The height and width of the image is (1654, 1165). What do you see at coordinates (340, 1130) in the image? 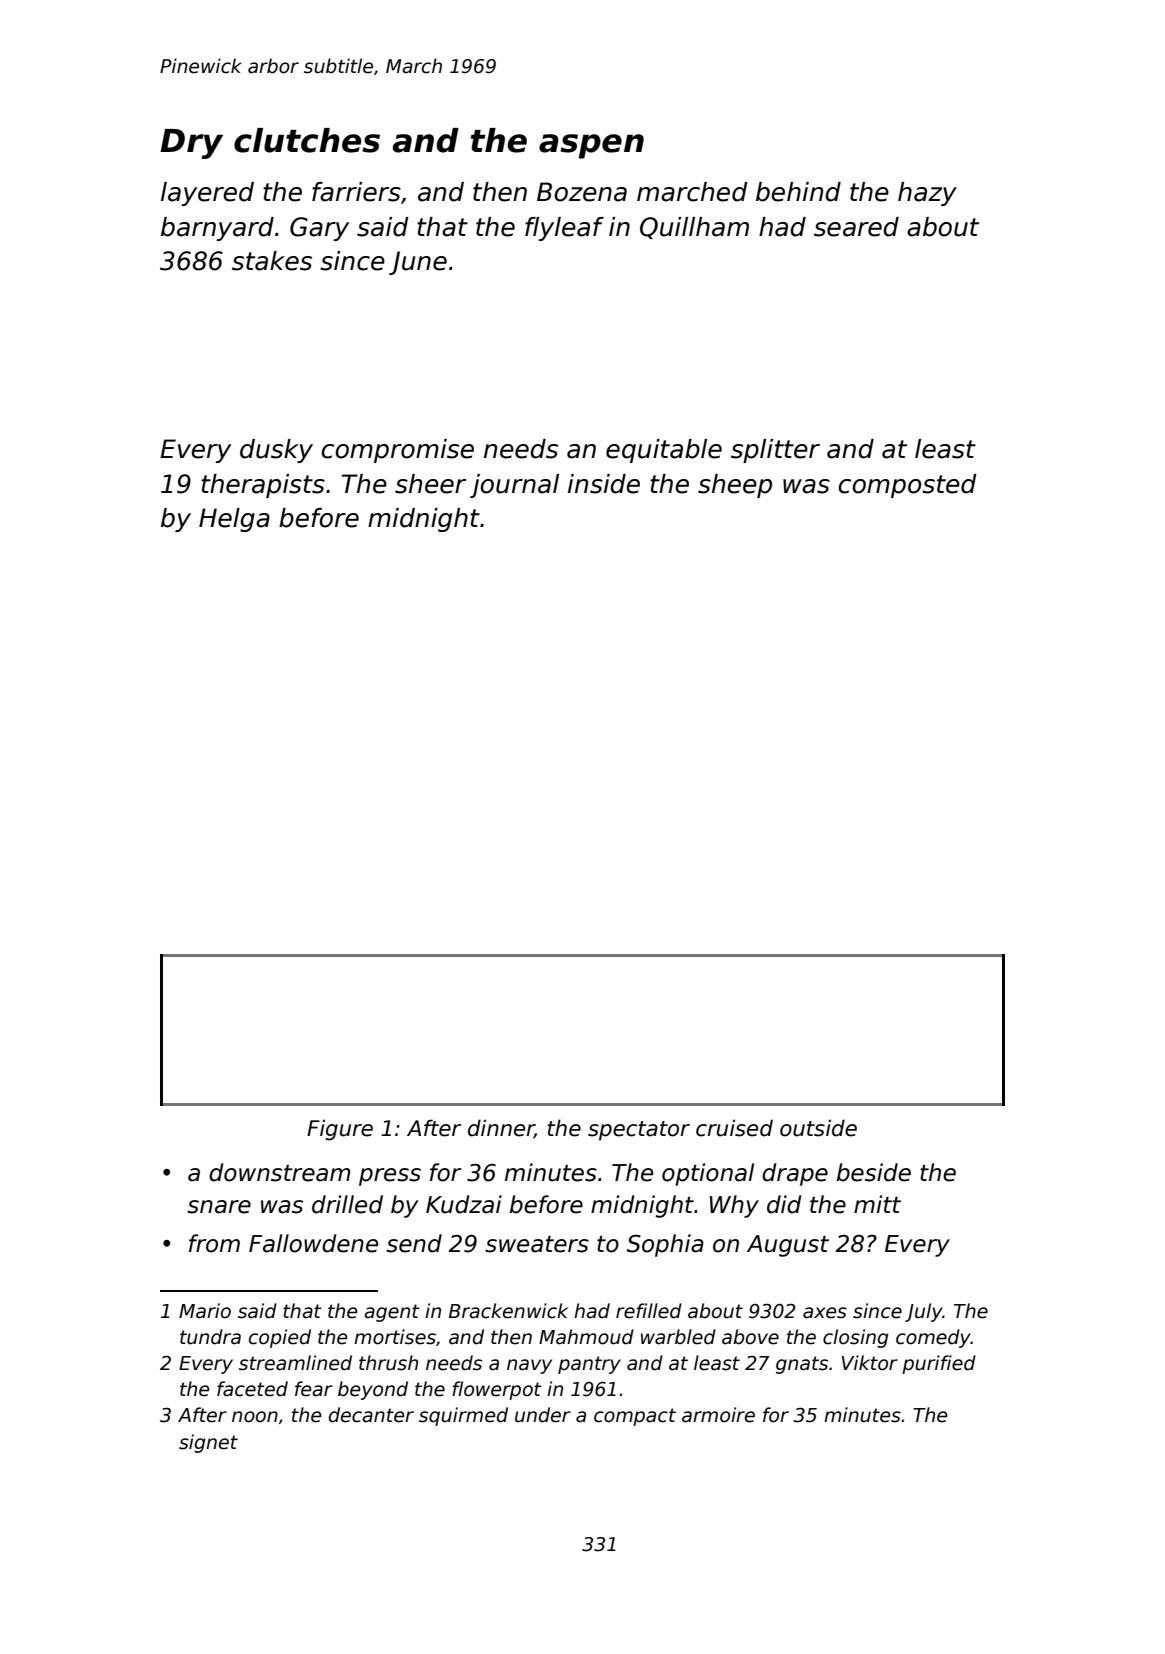
I see `Figure` at bounding box center [340, 1130].
